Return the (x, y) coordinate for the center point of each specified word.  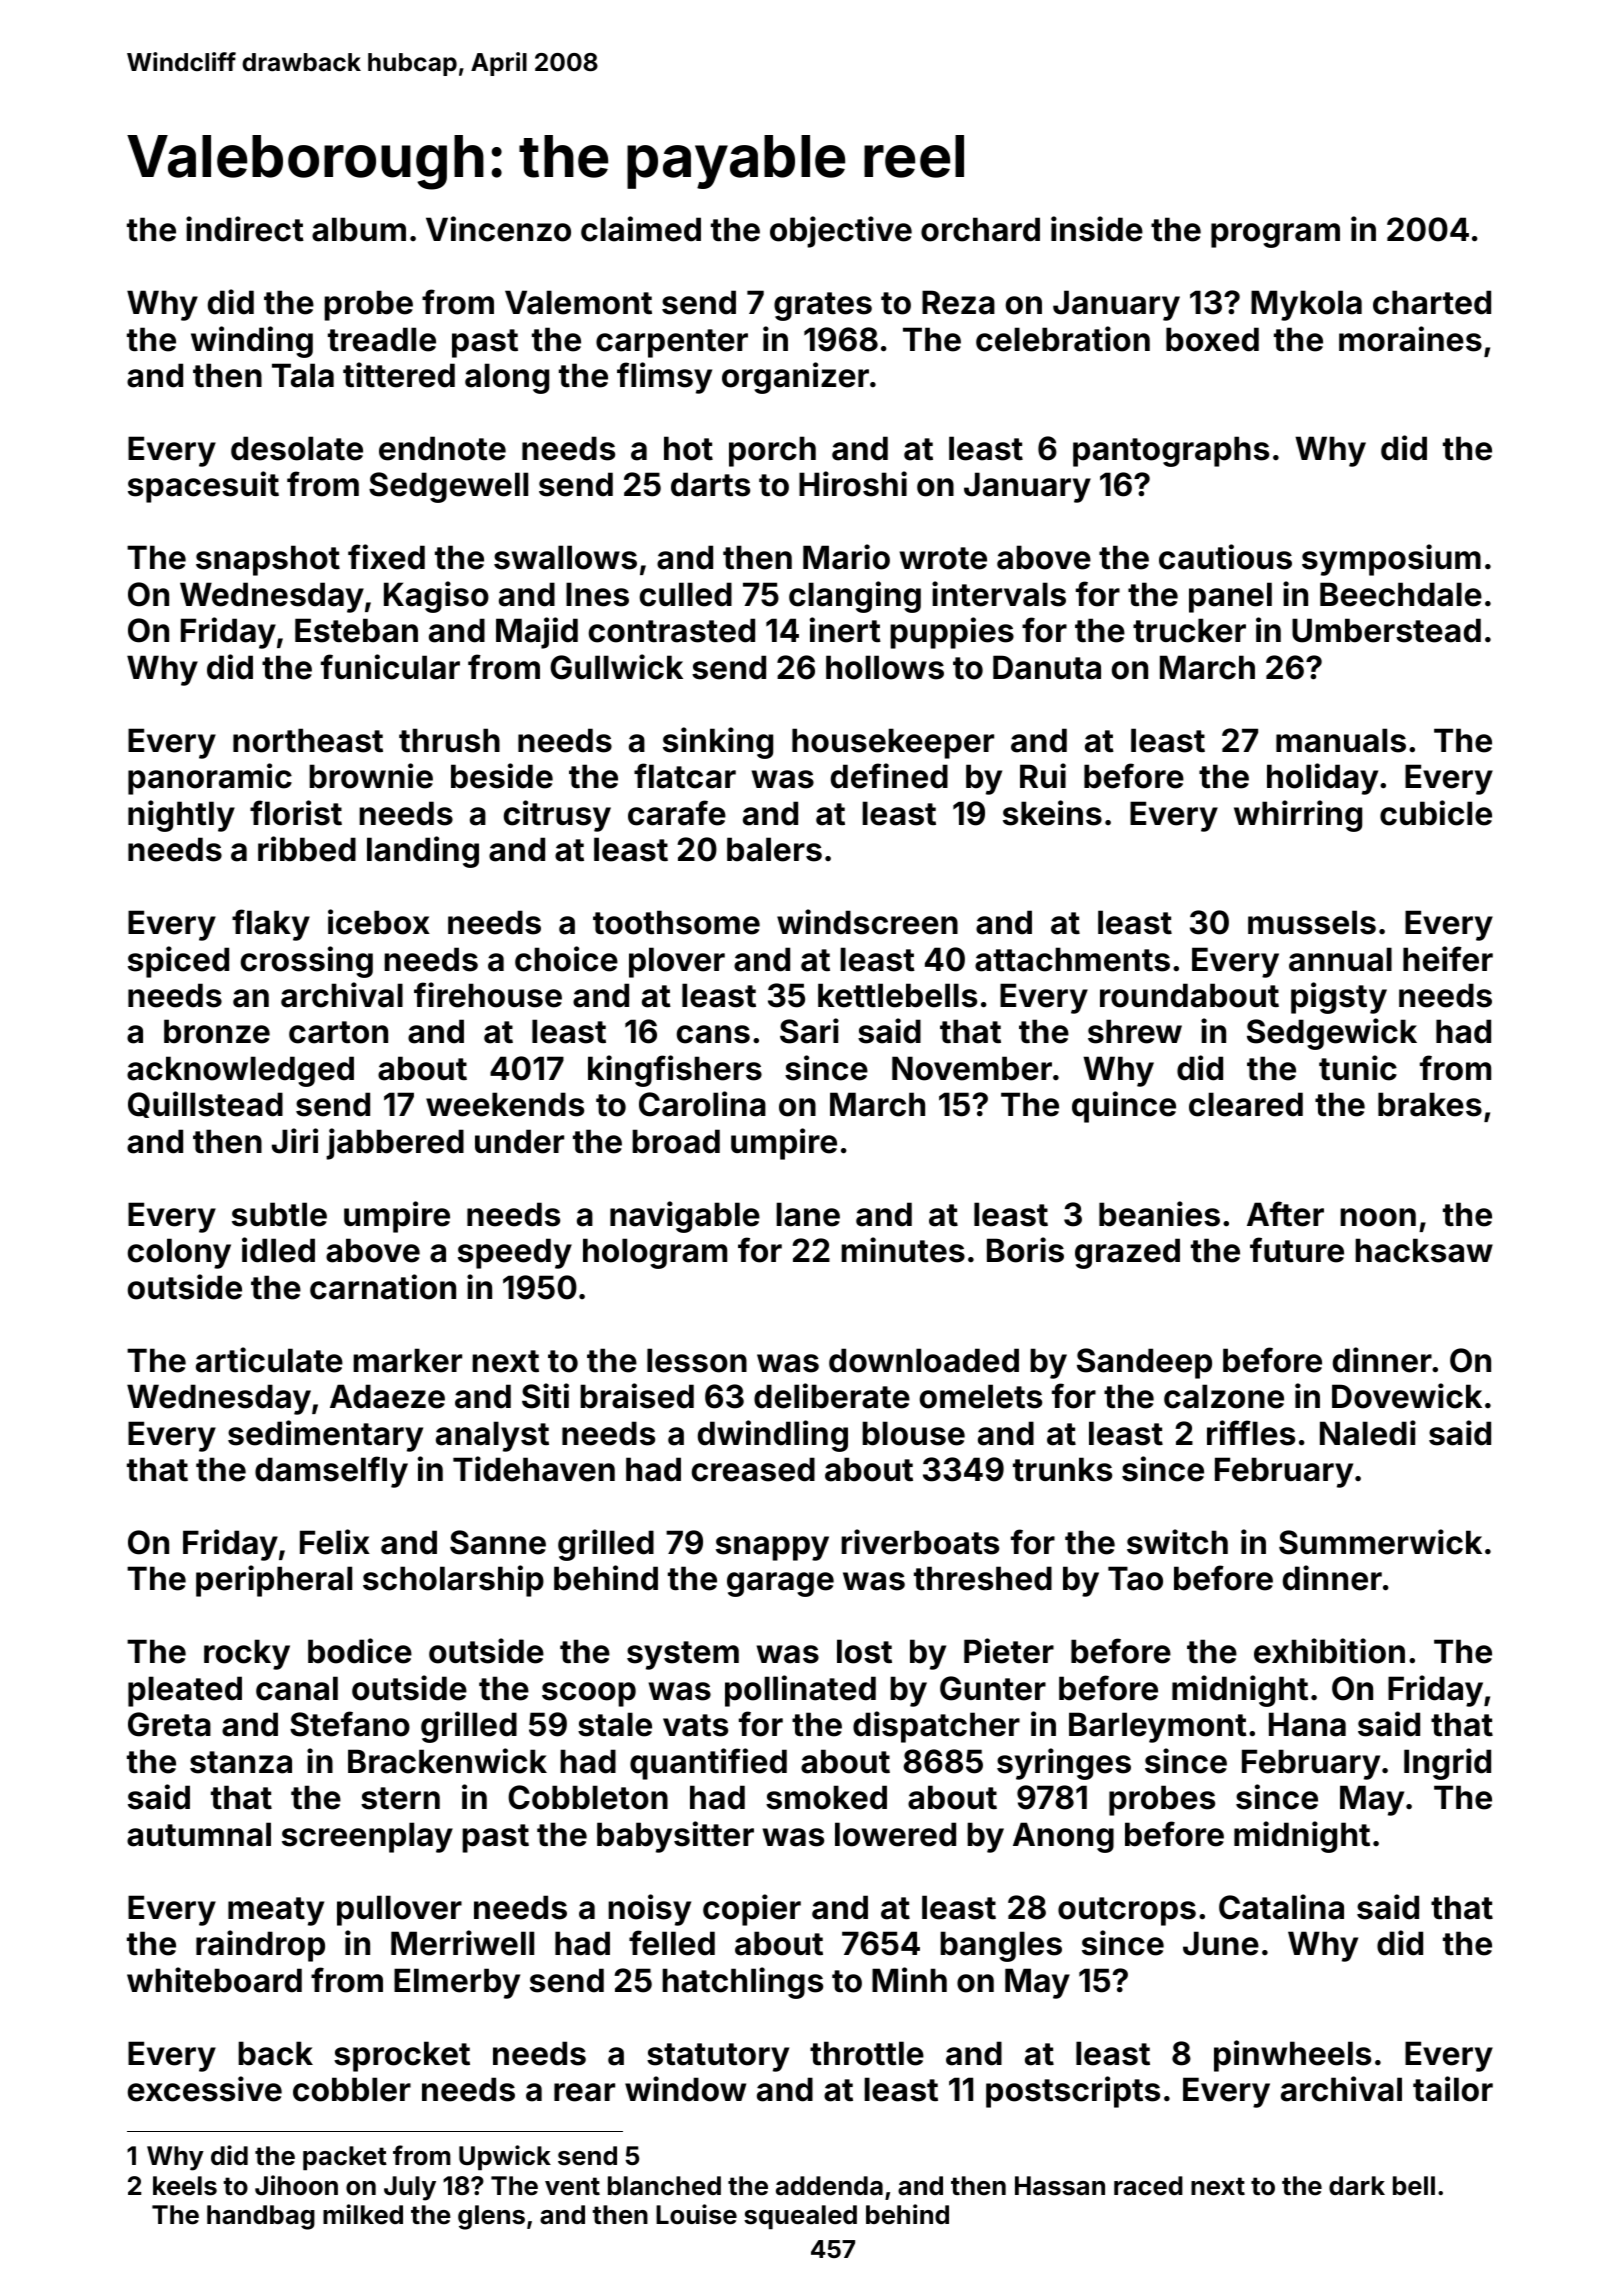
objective (841, 232)
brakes (1430, 1104)
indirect (245, 229)
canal (297, 1688)
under (519, 1141)
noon (1378, 1217)
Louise (696, 2214)
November (972, 1068)
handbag (261, 2217)
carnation (383, 1287)
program (1275, 235)
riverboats (920, 1542)
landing (423, 852)
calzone (1224, 1396)
